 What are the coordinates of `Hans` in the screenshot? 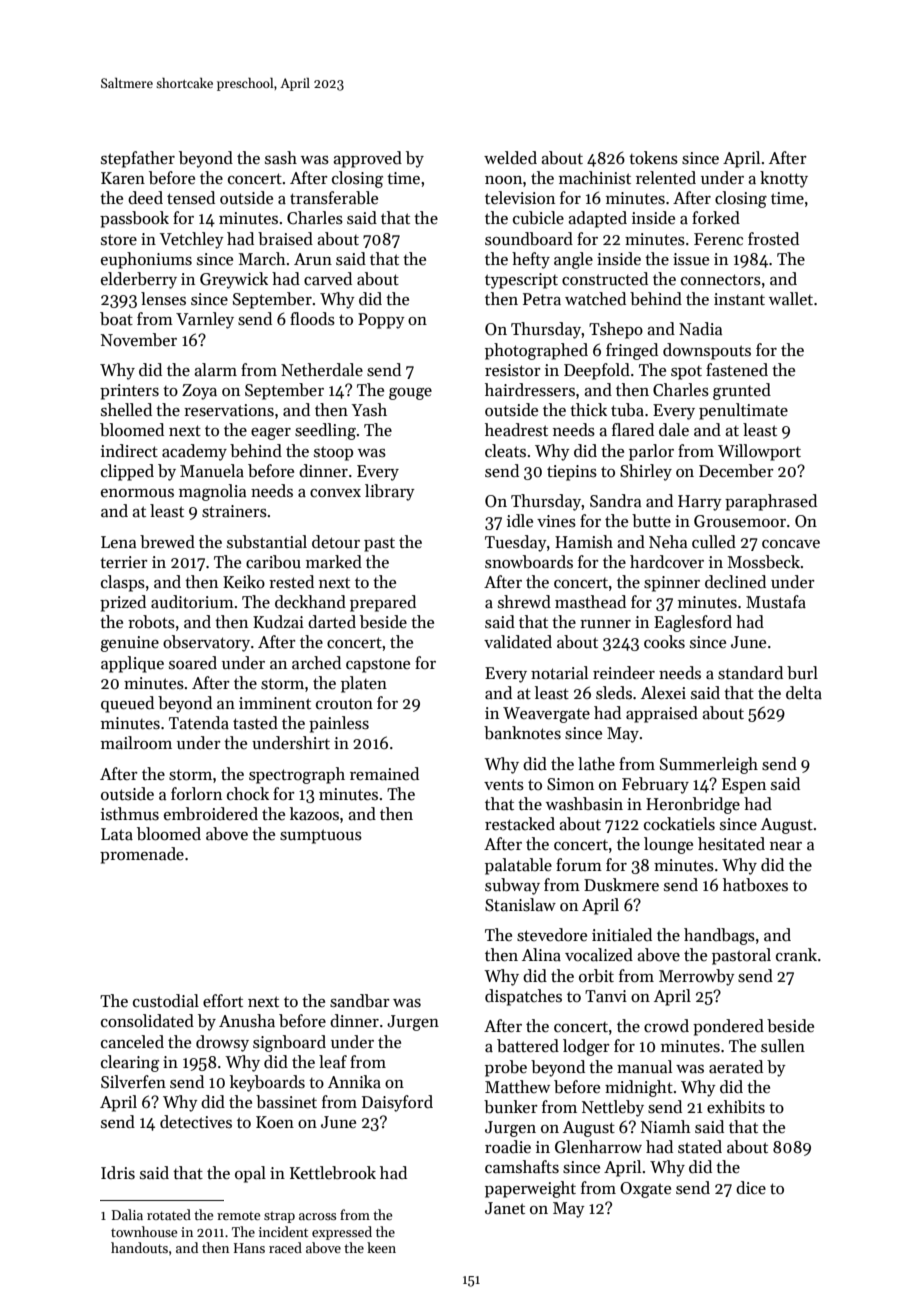 It's located at (249, 1248).
